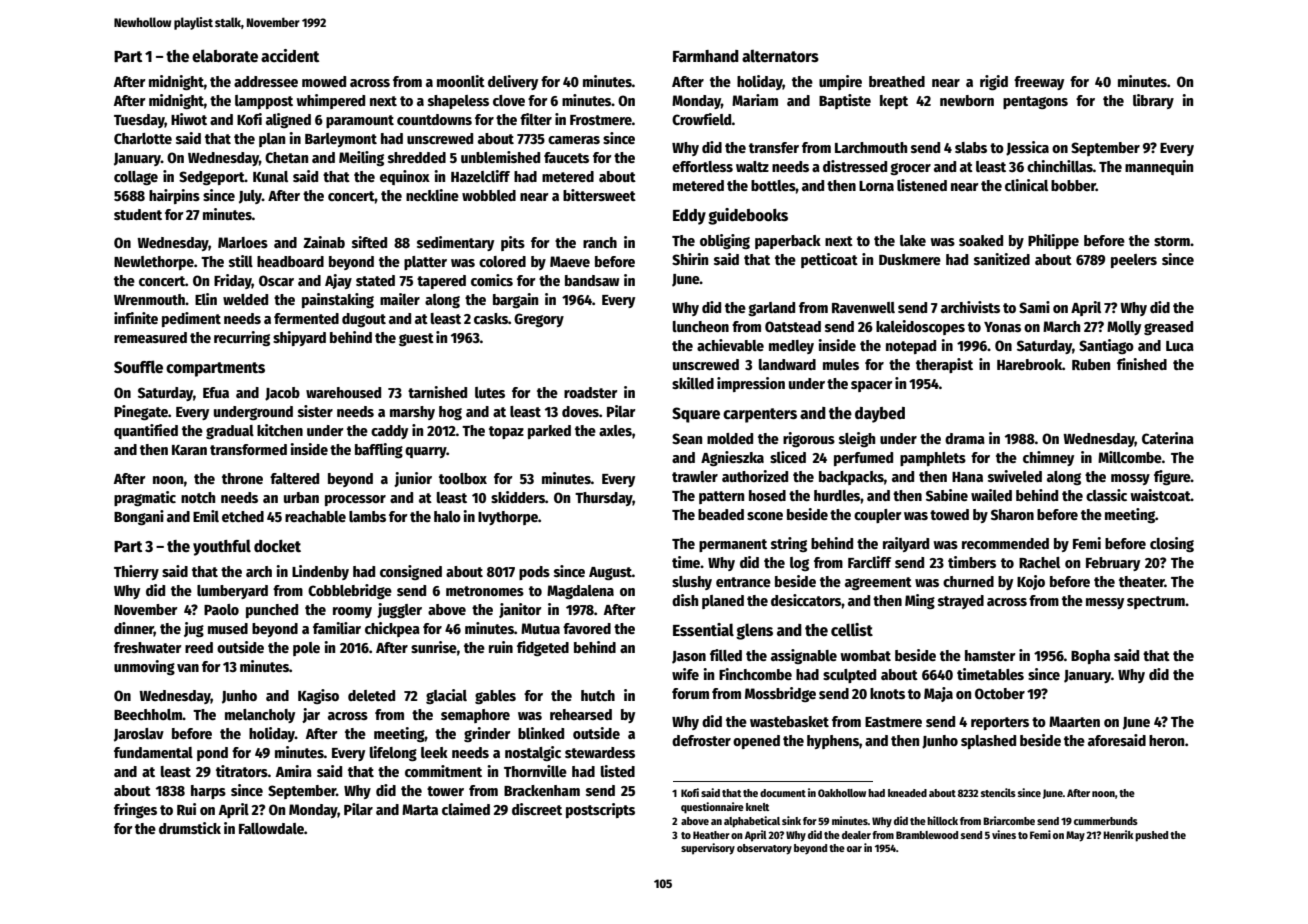 This document has height=924, width=1308. What do you see at coordinates (242, 338) in the document?
I see `recurring` at bounding box center [242, 338].
